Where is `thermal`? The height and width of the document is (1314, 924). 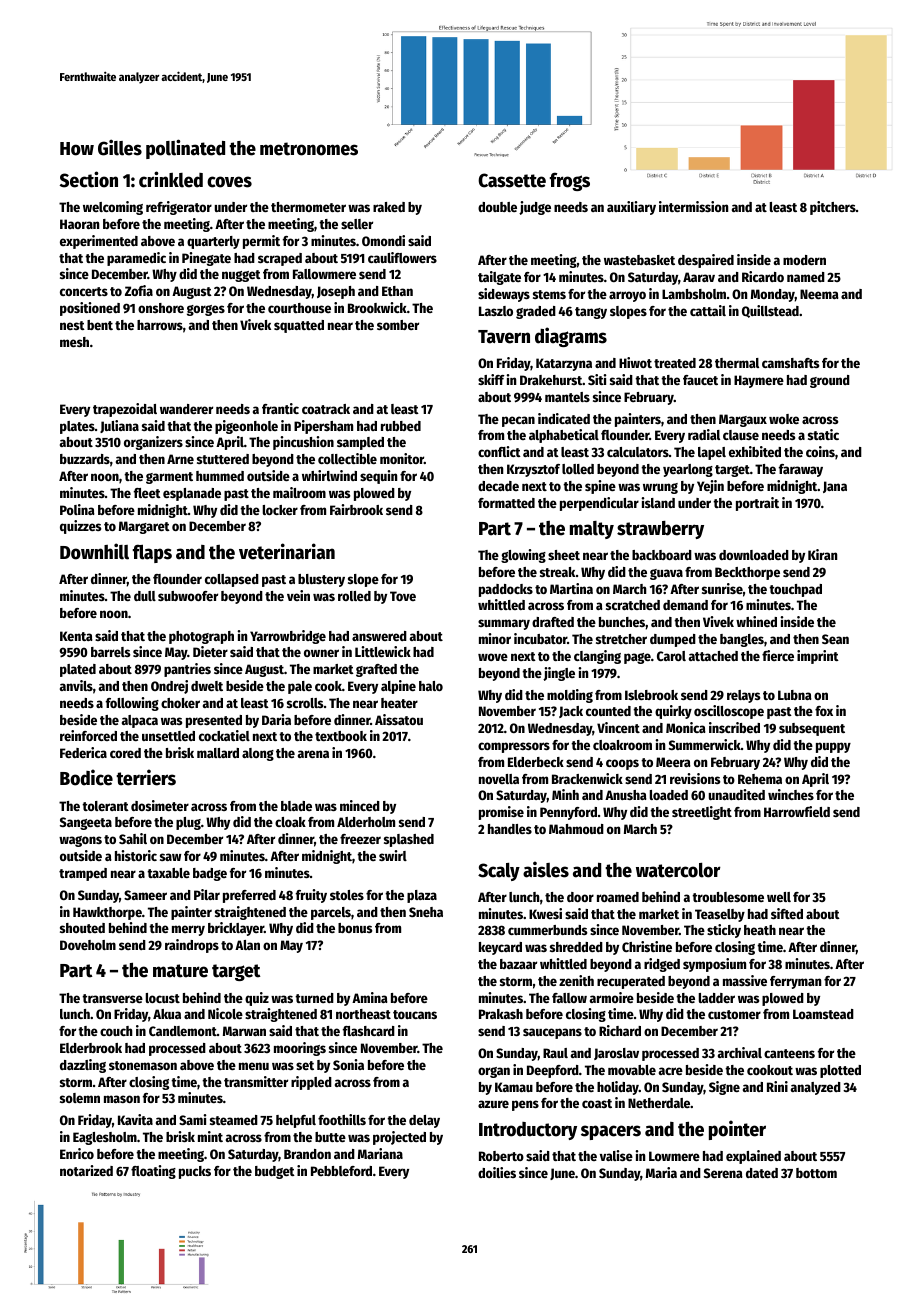
thermal is located at coordinates (737, 363).
